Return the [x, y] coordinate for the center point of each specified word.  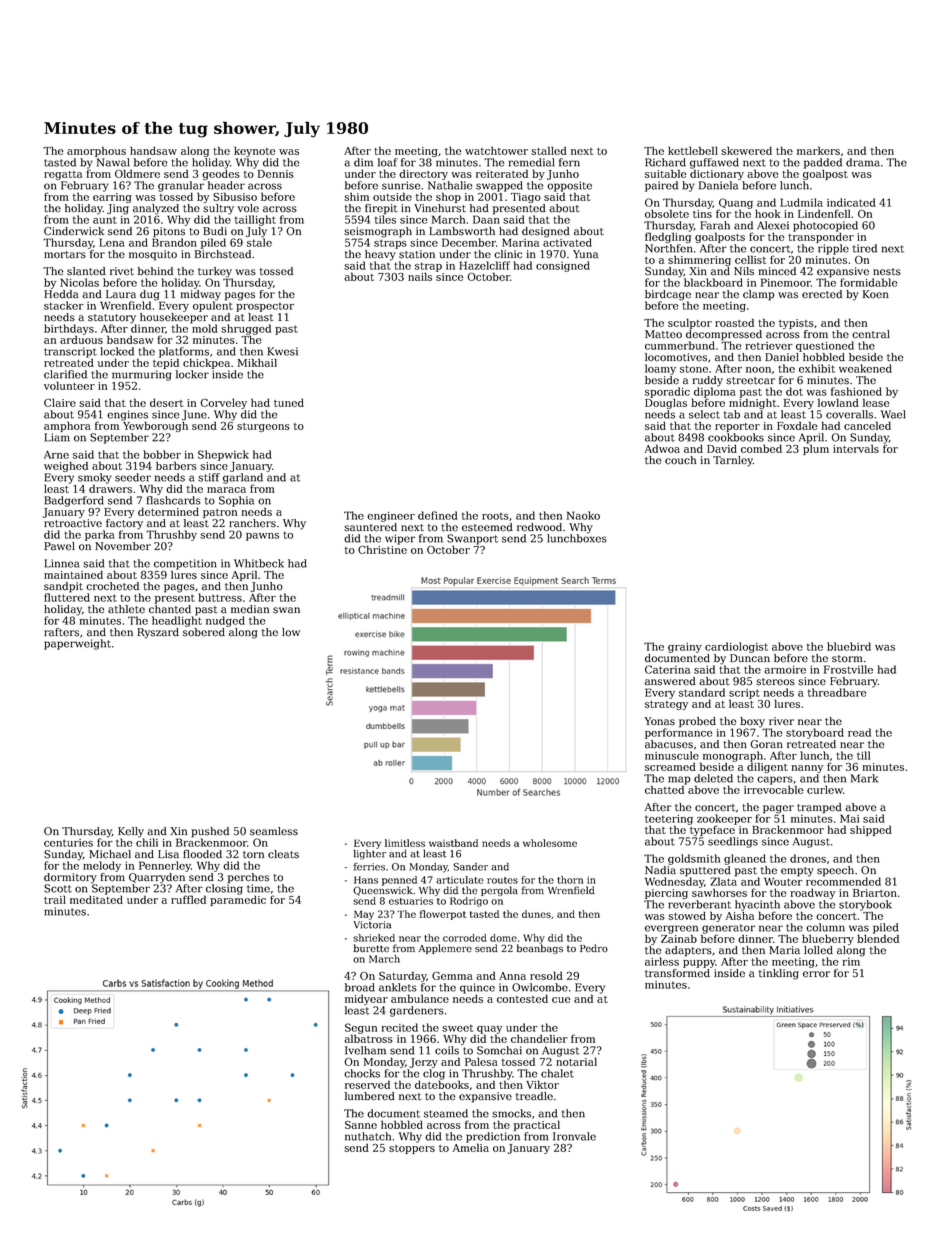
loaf [388, 162]
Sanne [361, 1125]
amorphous [96, 151]
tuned [289, 402]
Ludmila [801, 202]
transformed [677, 973]
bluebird [849, 646]
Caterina [667, 669]
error [816, 974]
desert [166, 402]
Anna [512, 976]
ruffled [188, 899]
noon [758, 370]
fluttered [67, 597]
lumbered [370, 1096]
